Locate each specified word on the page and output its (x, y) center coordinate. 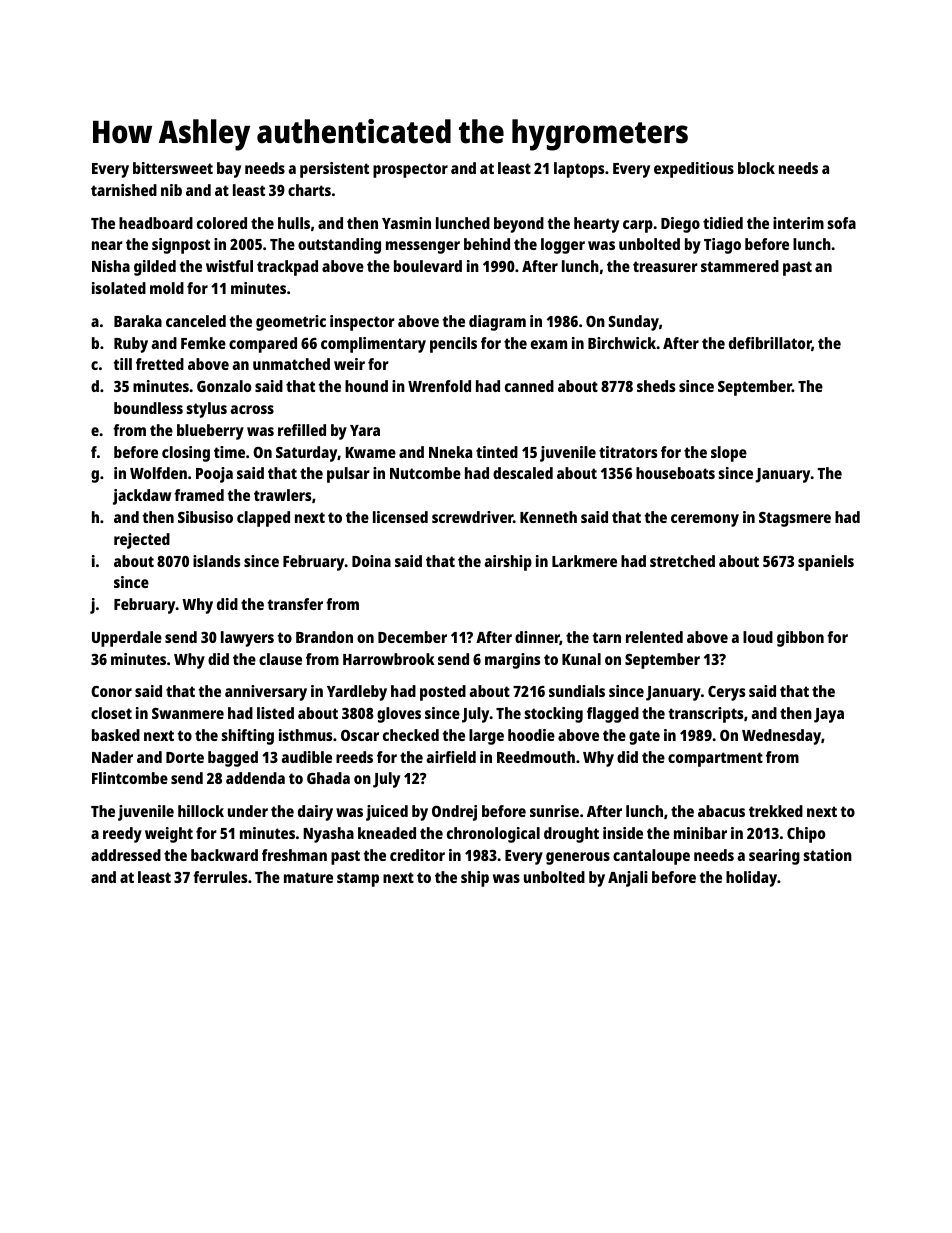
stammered (740, 266)
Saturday (307, 454)
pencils (453, 345)
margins (512, 661)
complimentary (373, 345)
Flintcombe (130, 778)
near (107, 245)
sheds (656, 386)
